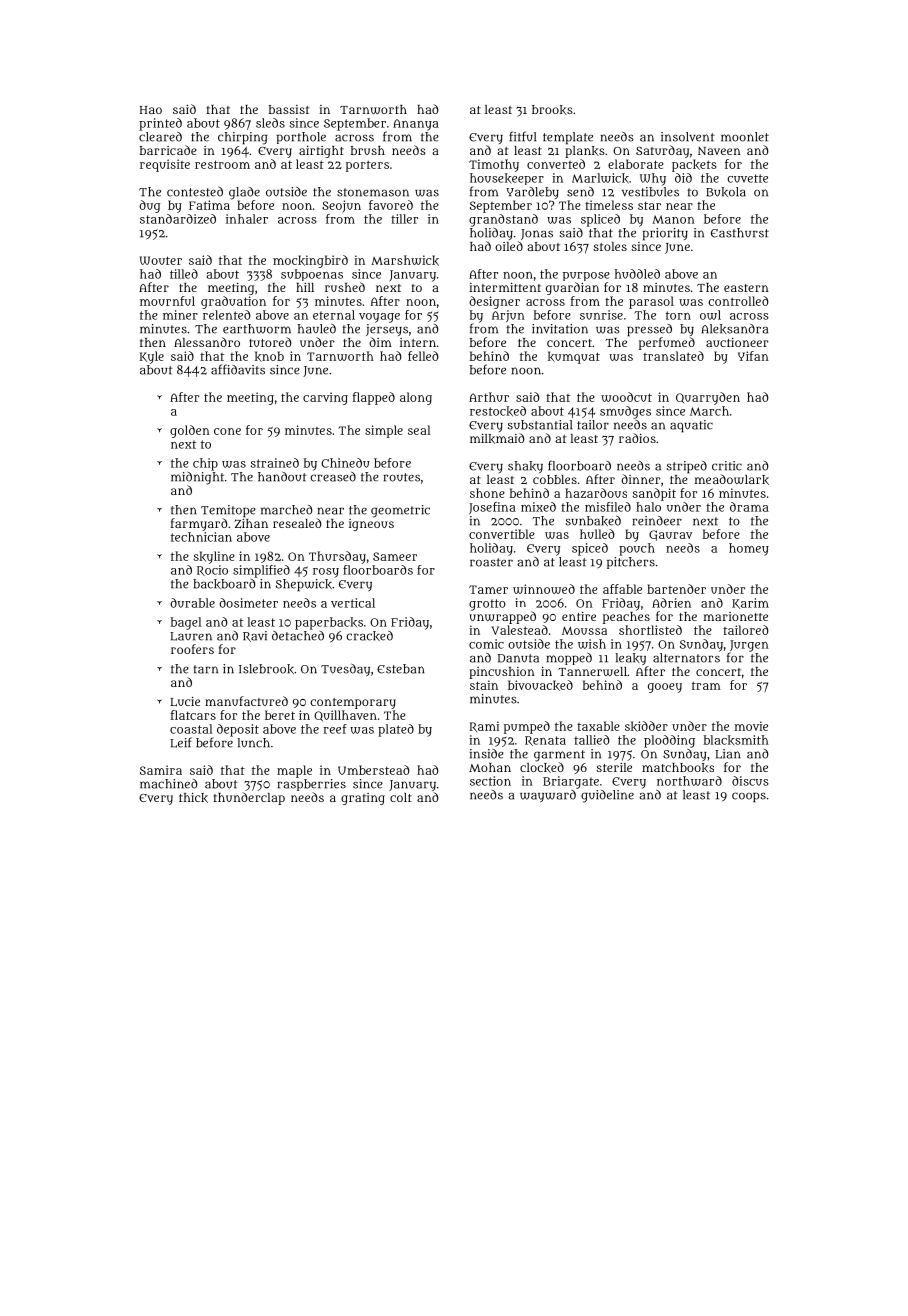  Describe the element at coordinates (552, 110) in the screenshot. I see `brooks` at that location.
